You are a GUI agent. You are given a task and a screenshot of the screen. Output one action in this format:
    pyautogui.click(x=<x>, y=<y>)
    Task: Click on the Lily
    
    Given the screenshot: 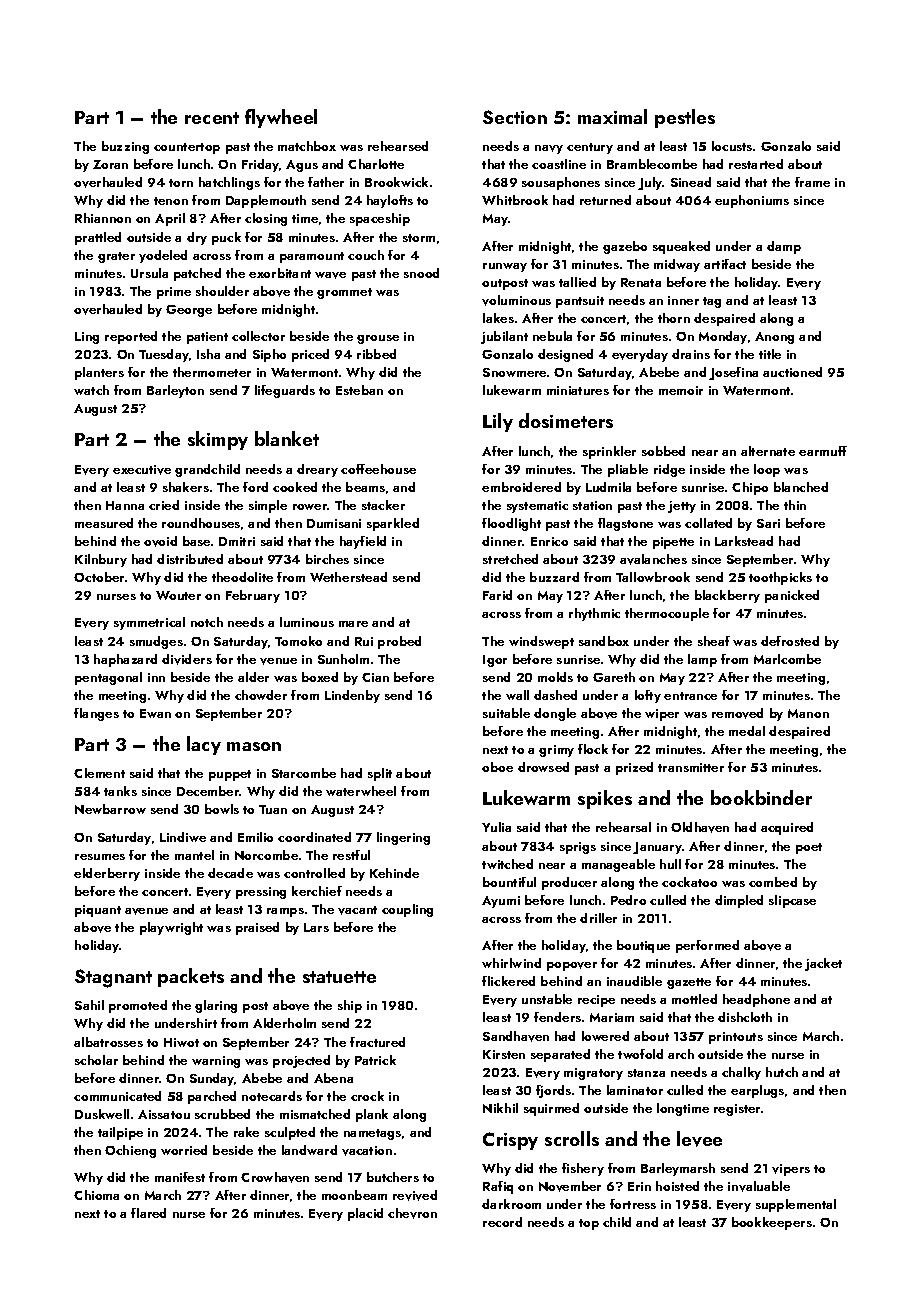 What is the action you would take?
    pyautogui.click(x=498, y=422)
